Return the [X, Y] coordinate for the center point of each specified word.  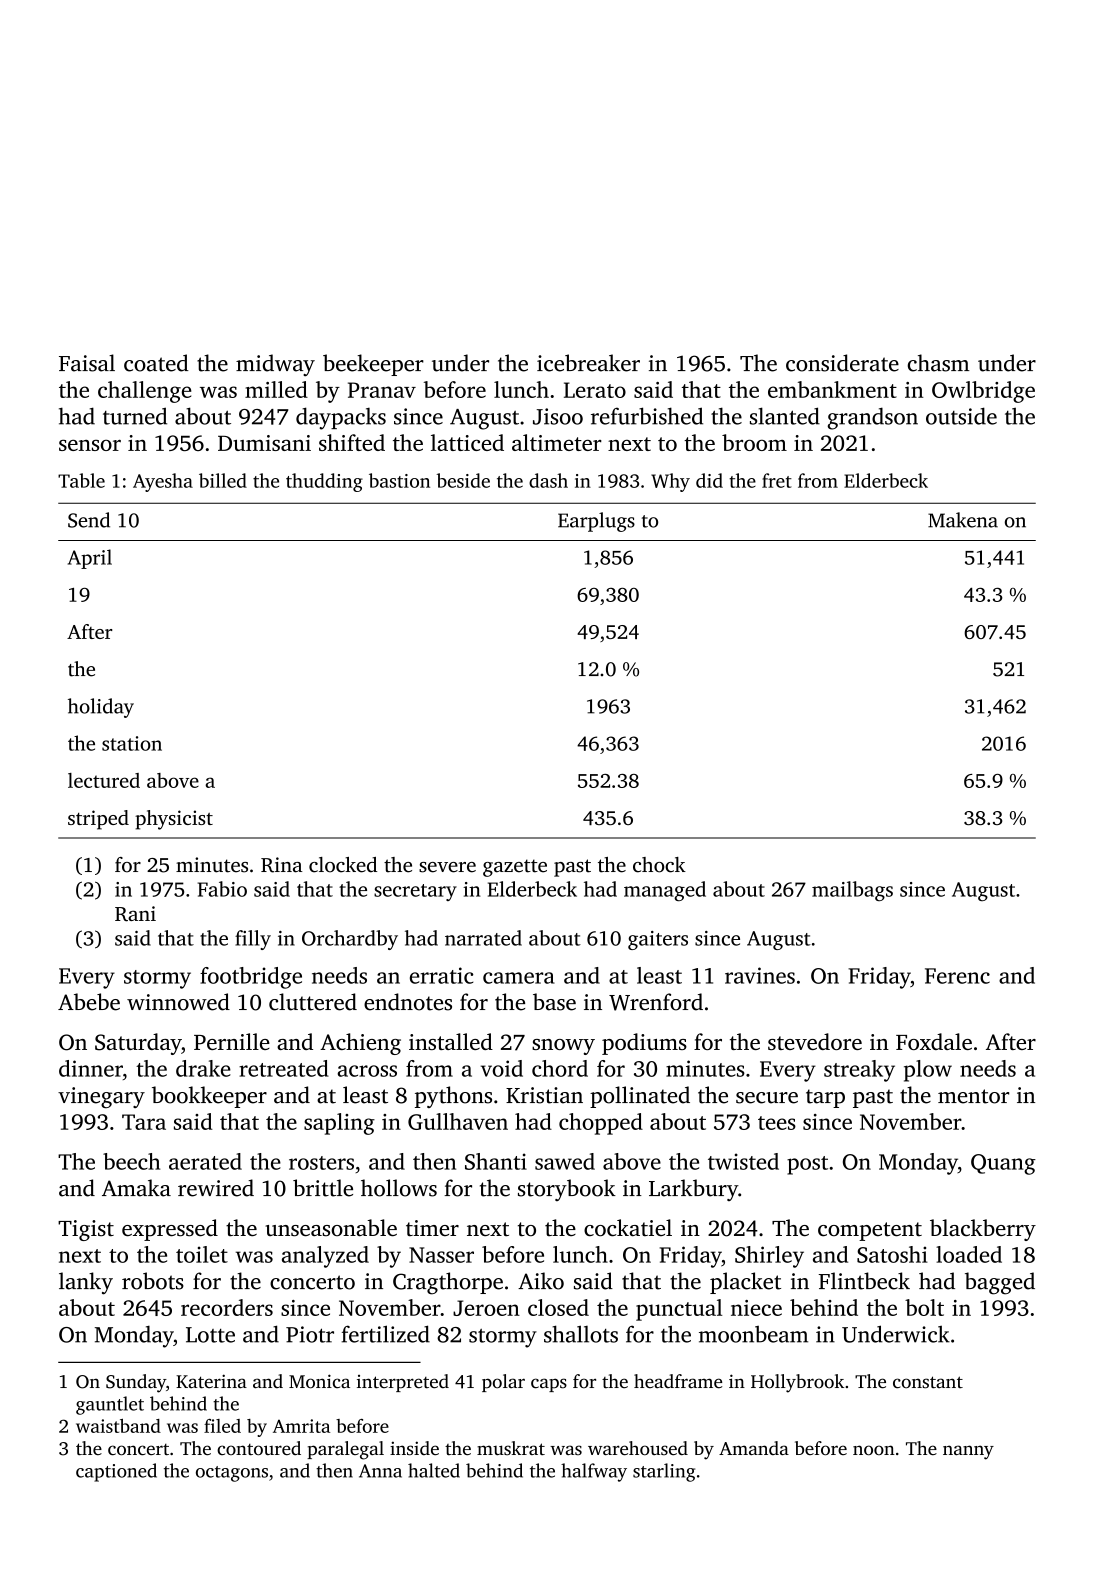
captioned [116, 1472]
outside [961, 416]
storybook [567, 1190]
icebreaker [588, 363]
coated [156, 363]
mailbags [852, 891]
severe [447, 867]
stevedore [815, 1041]
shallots [581, 1334]
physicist [174, 820]
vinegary [101, 1097]
